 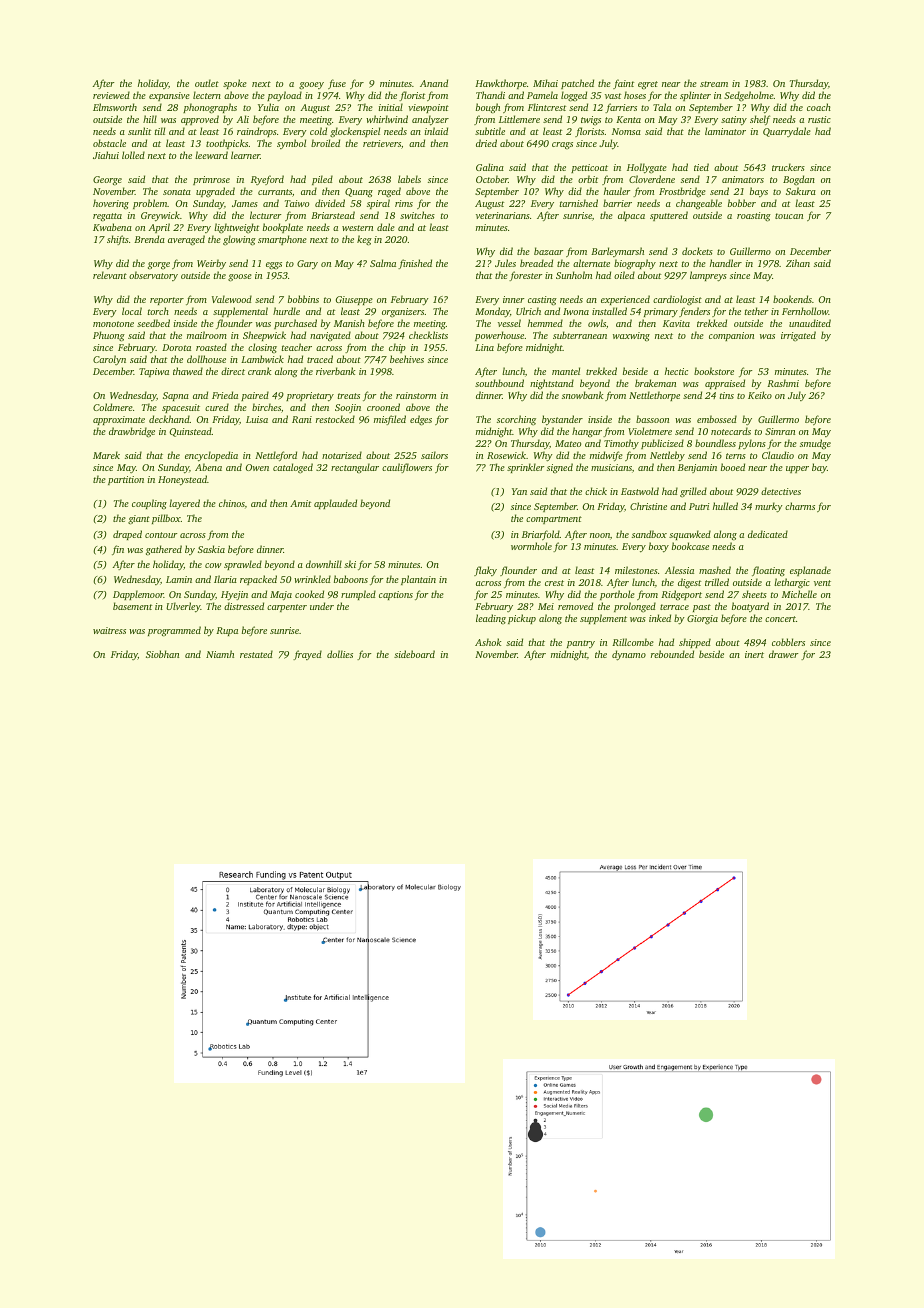 What do you see at coordinates (536, 263) in the screenshot?
I see `breaded` at bounding box center [536, 263].
